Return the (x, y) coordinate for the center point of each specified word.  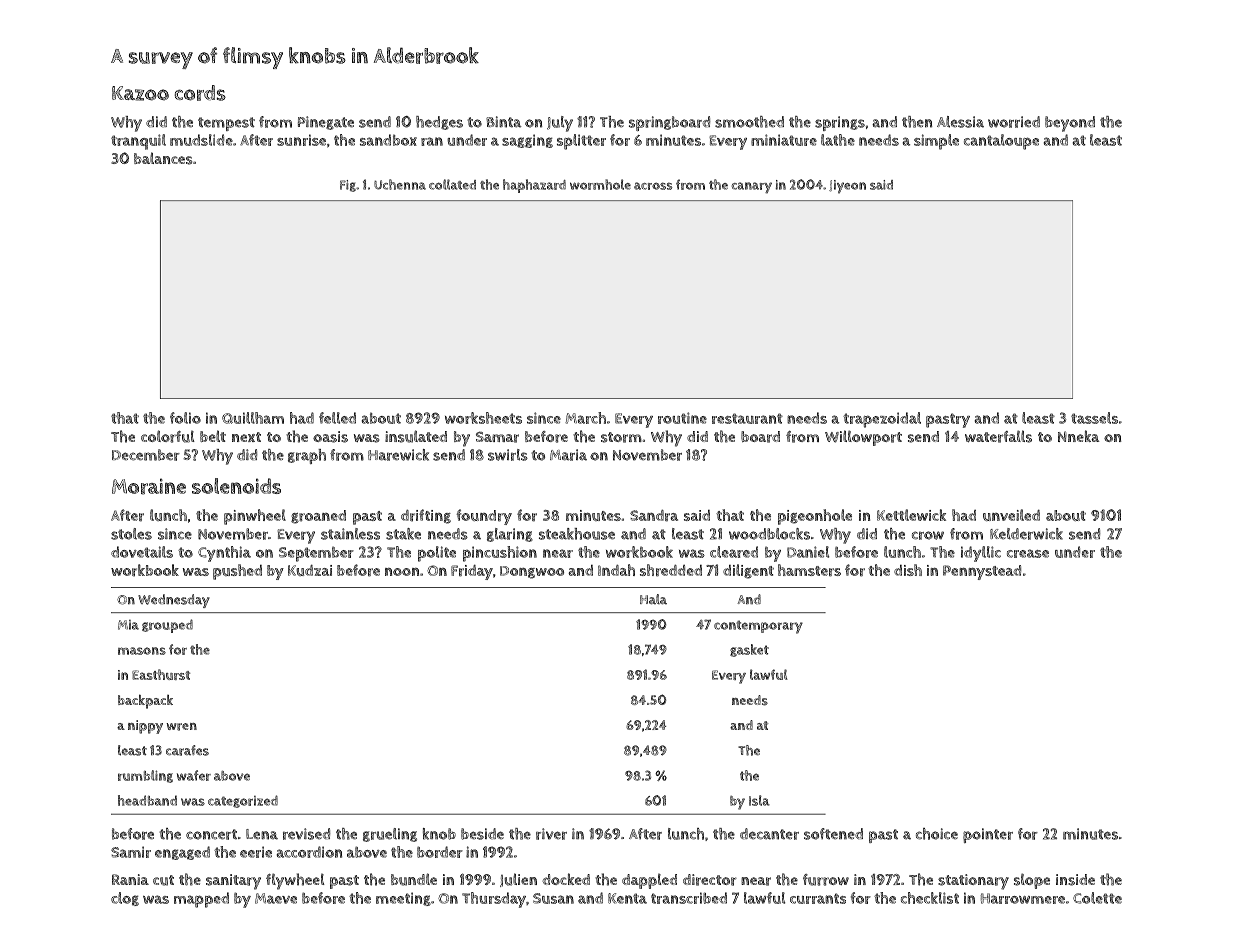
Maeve (276, 898)
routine (682, 418)
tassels (1094, 418)
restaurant (747, 418)
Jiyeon (847, 187)
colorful (168, 436)
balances (163, 158)
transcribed (689, 898)
